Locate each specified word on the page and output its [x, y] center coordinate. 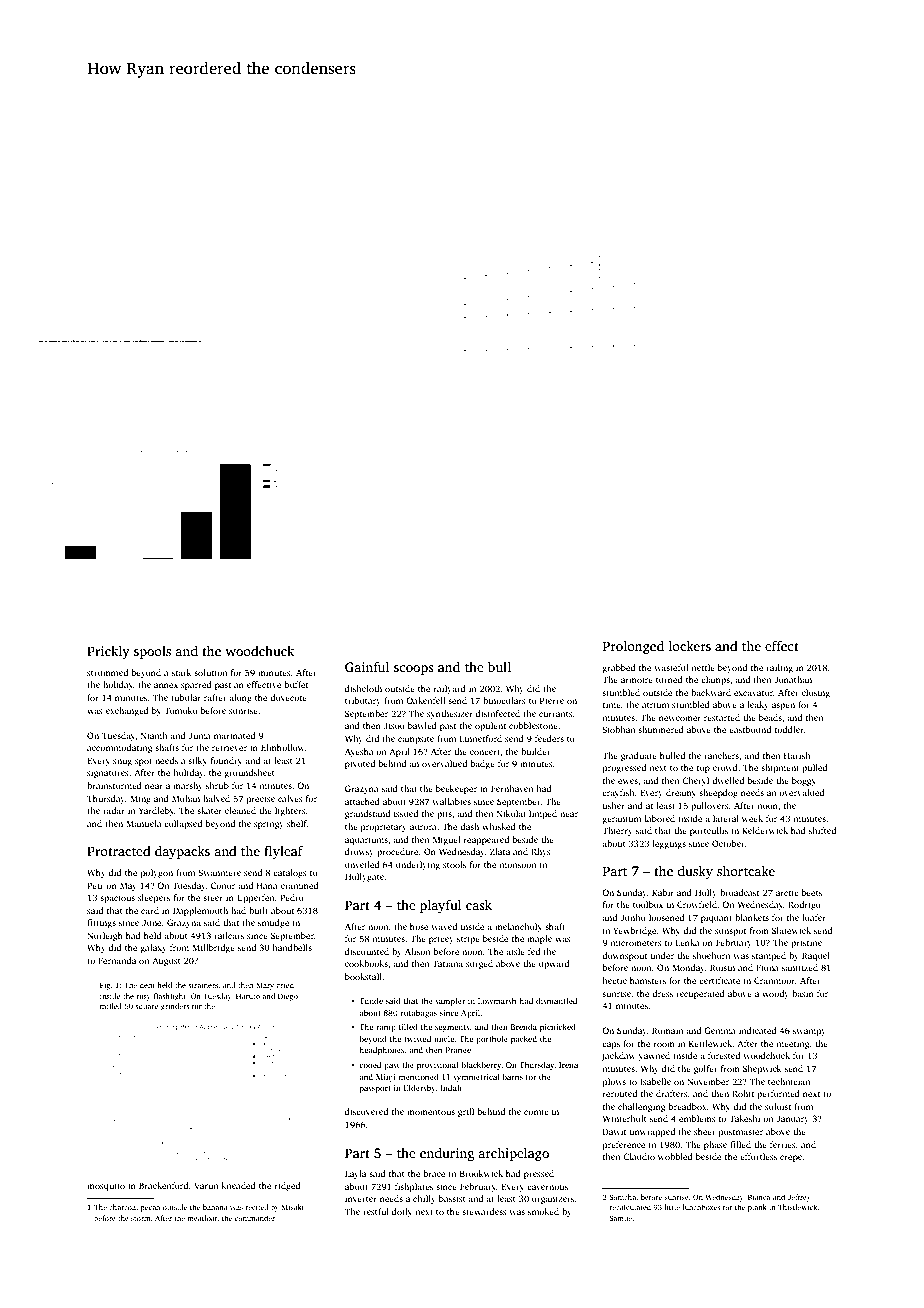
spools [152, 652]
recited [257, 1207]
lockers [690, 646]
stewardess [484, 1211]
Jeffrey [799, 1198]
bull [499, 667]
